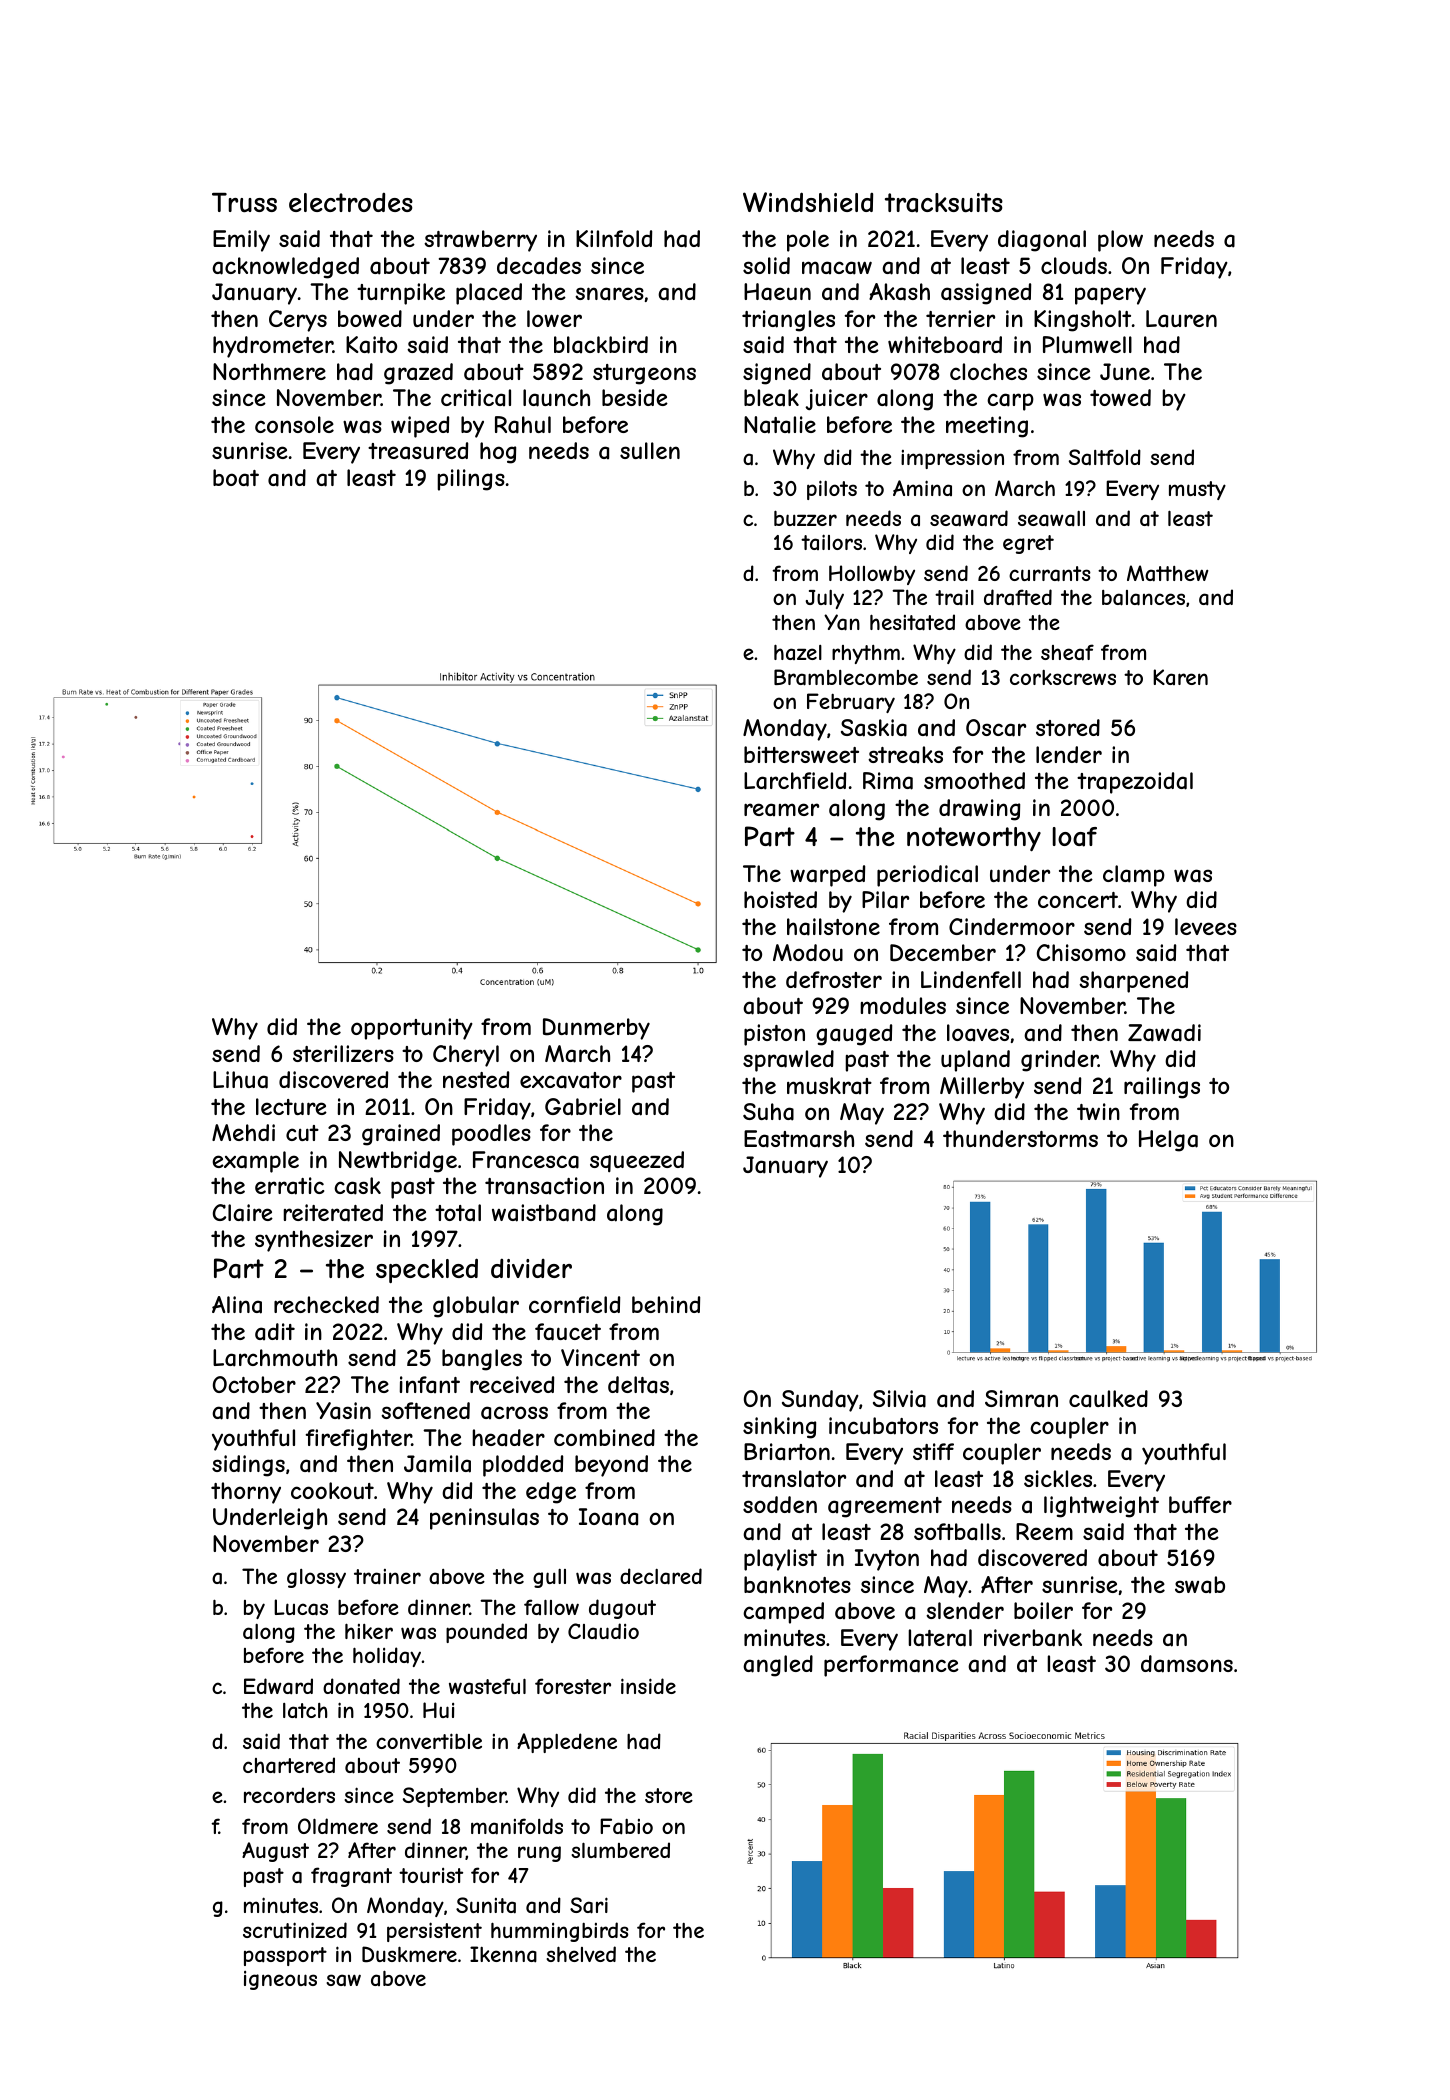 This document has height=2100, width=1450. Describe the element at coordinates (1010, 402) in the document. I see `carp` at that location.
